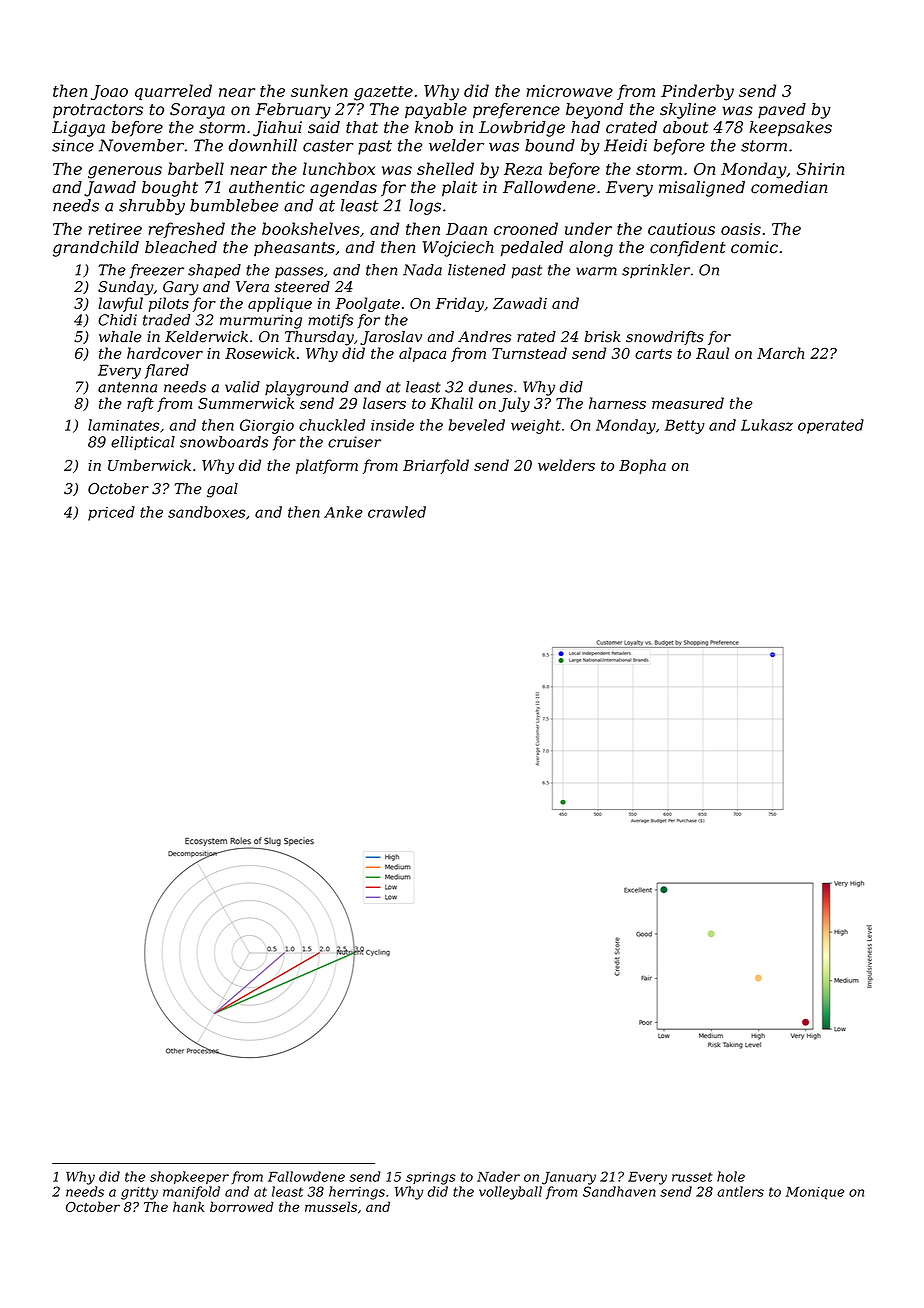  What do you see at coordinates (357, 1193) in the screenshot?
I see `herrings` at bounding box center [357, 1193].
